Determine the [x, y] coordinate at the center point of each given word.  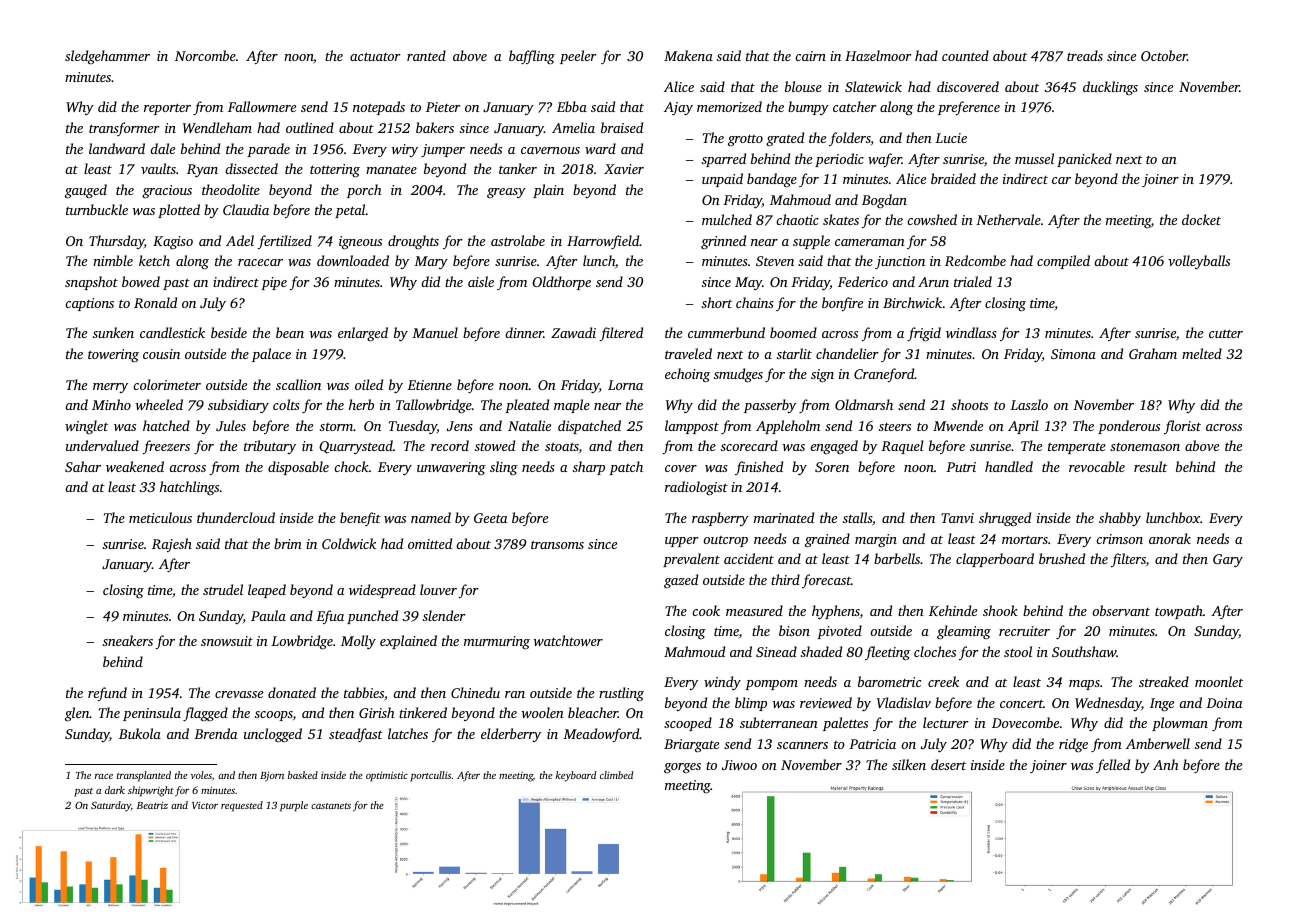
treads [1085, 55]
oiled [369, 384]
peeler [578, 57]
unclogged [273, 735]
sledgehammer [107, 57]
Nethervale [1008, 219]
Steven [775, 261]
